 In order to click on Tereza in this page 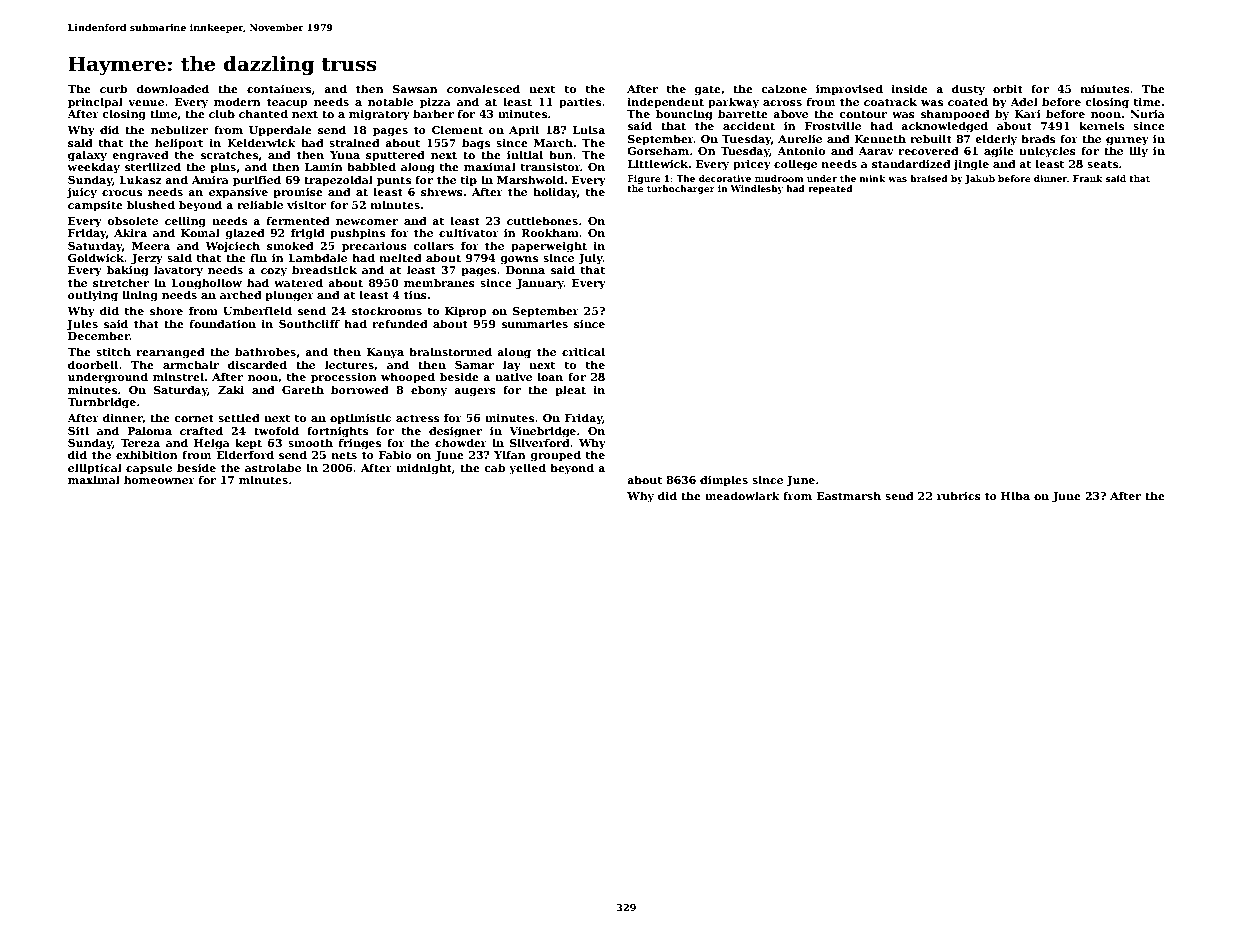, I will do `click(140, 443)`.
